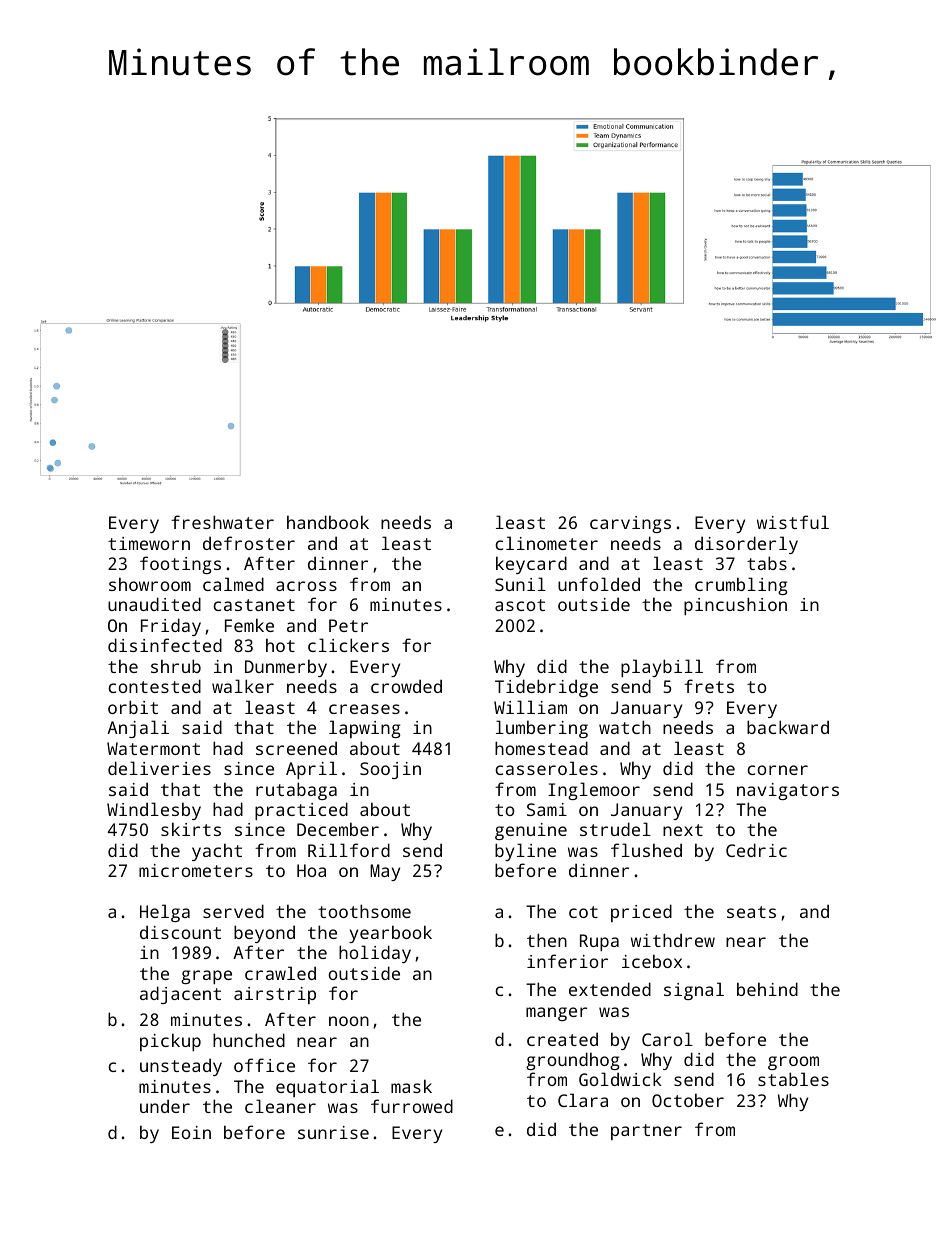 The width and height of the screenshot is (952, 1233). I want to click on sunrise, so click(333, 1132).
